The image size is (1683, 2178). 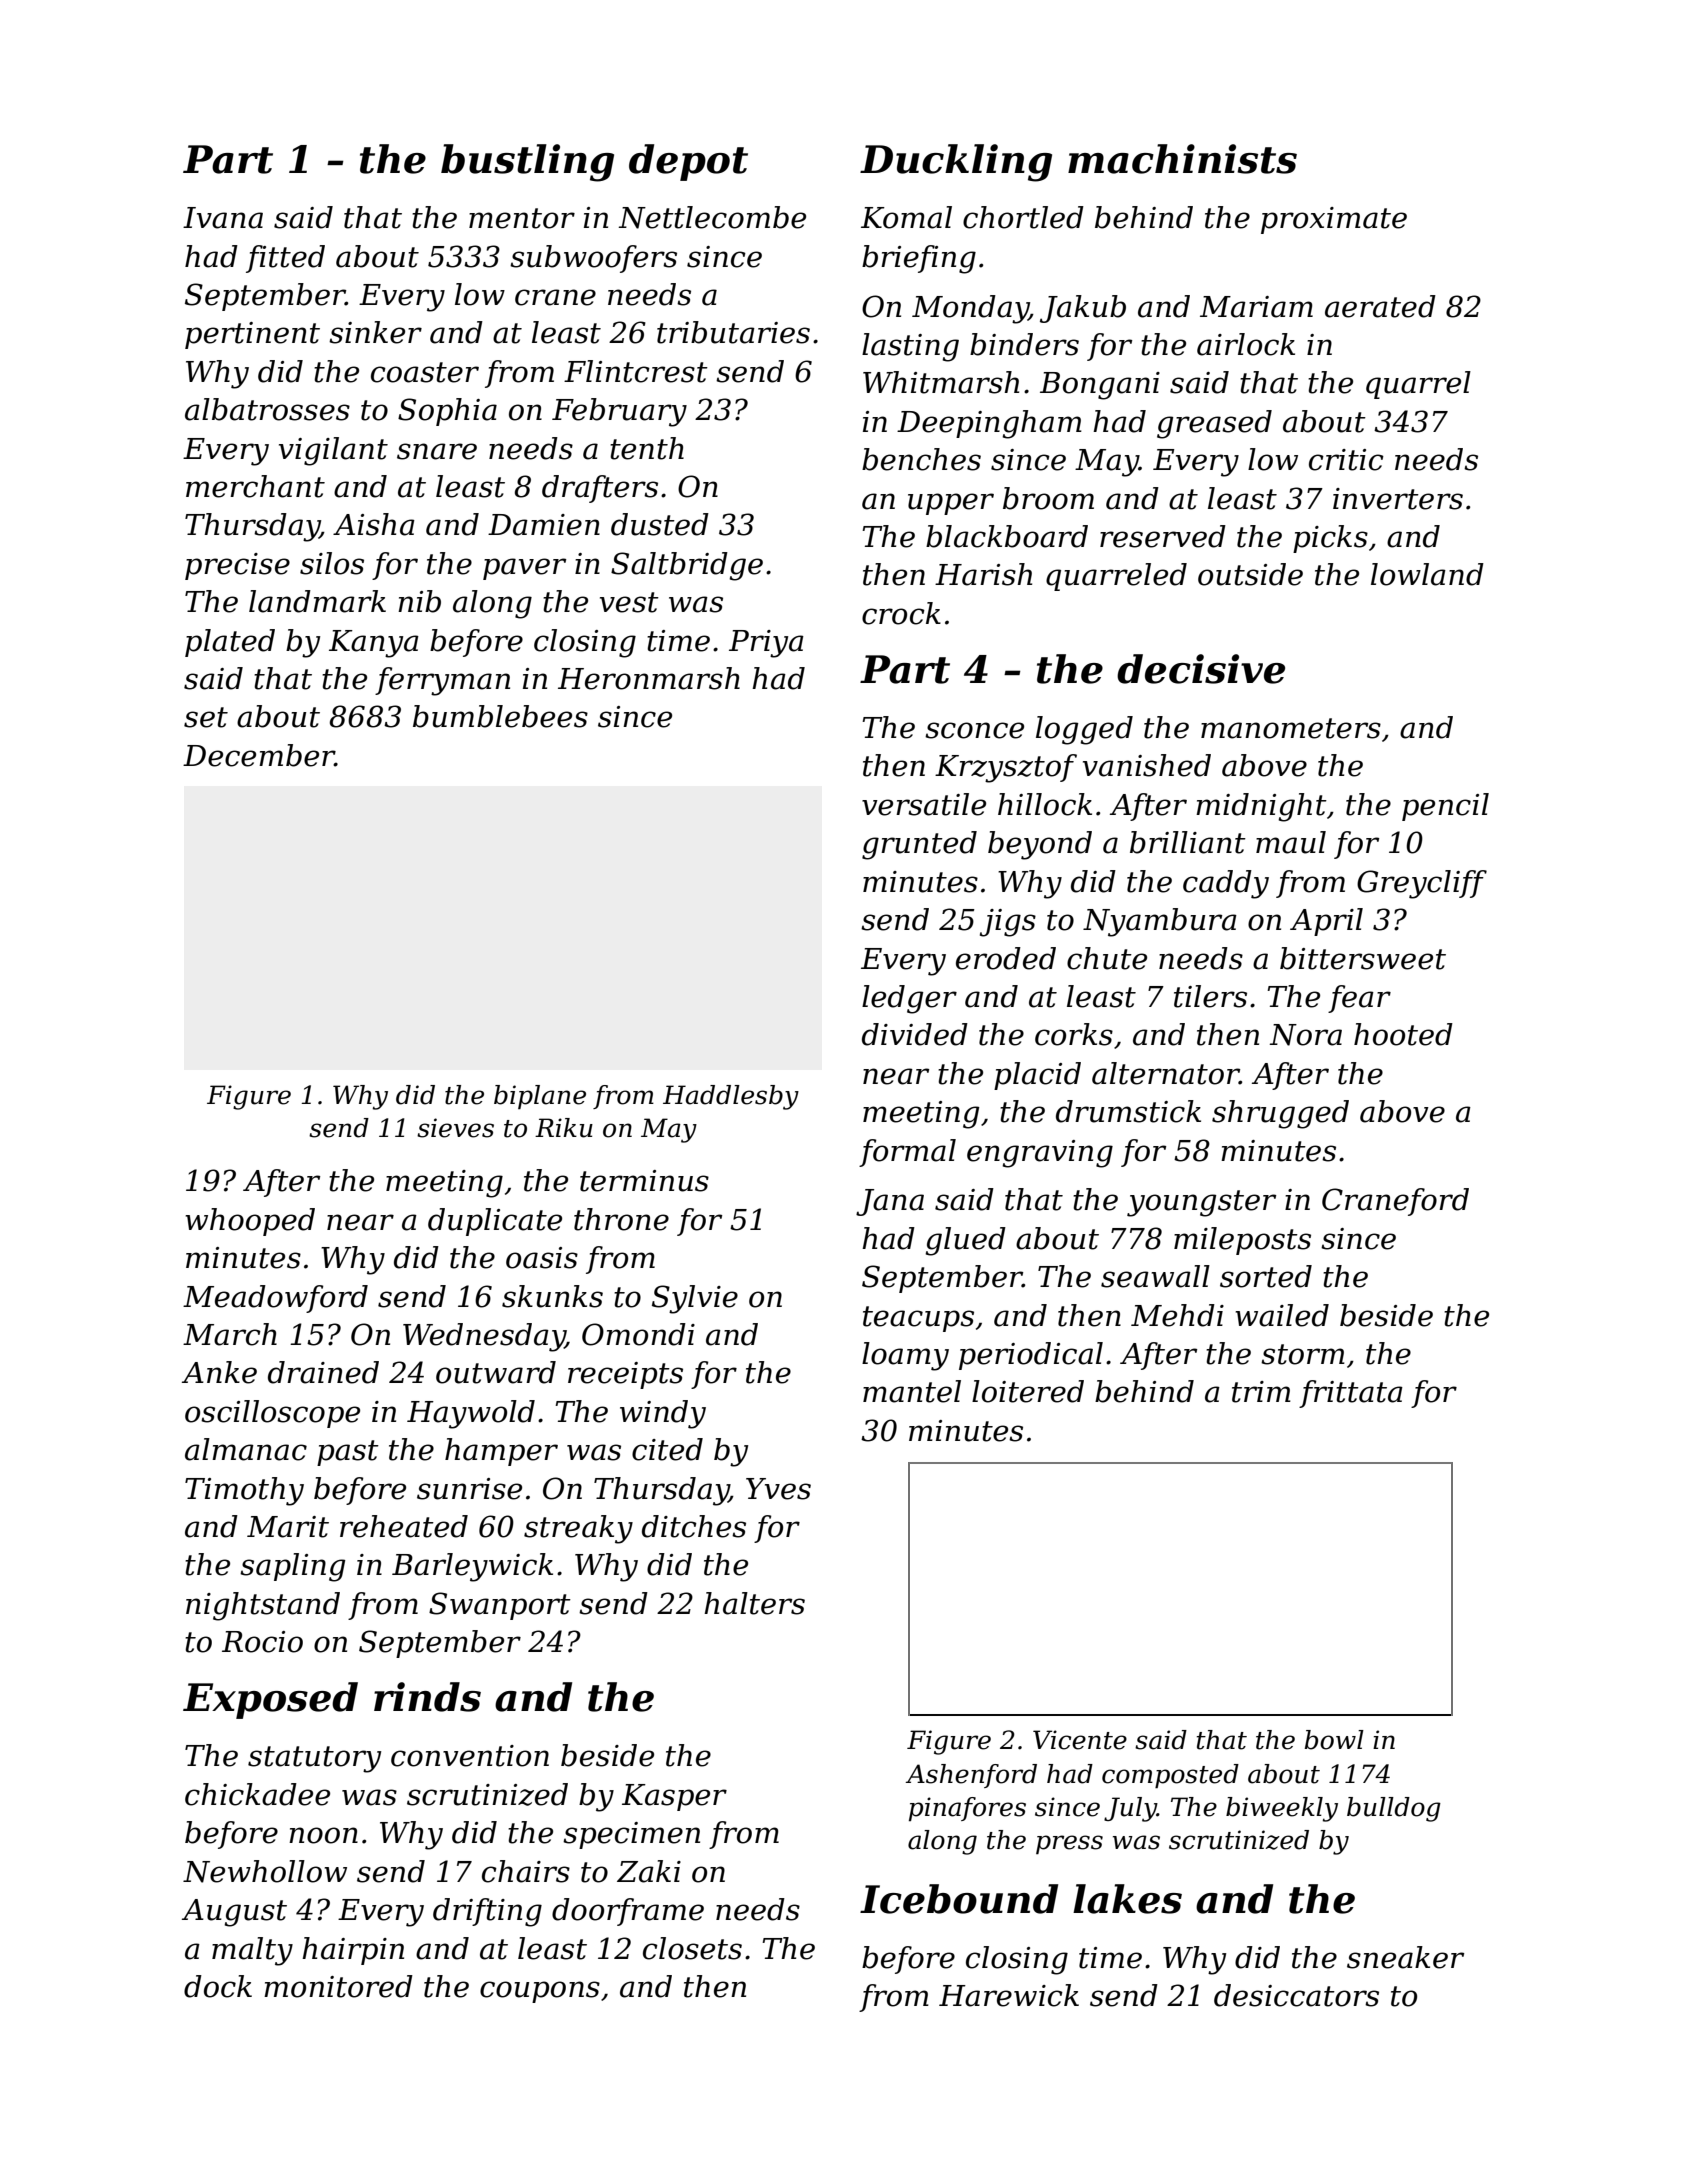 What do you see at coordinates (230, 643) in the image?
I see `plated` at bounding box center [230, 643].
